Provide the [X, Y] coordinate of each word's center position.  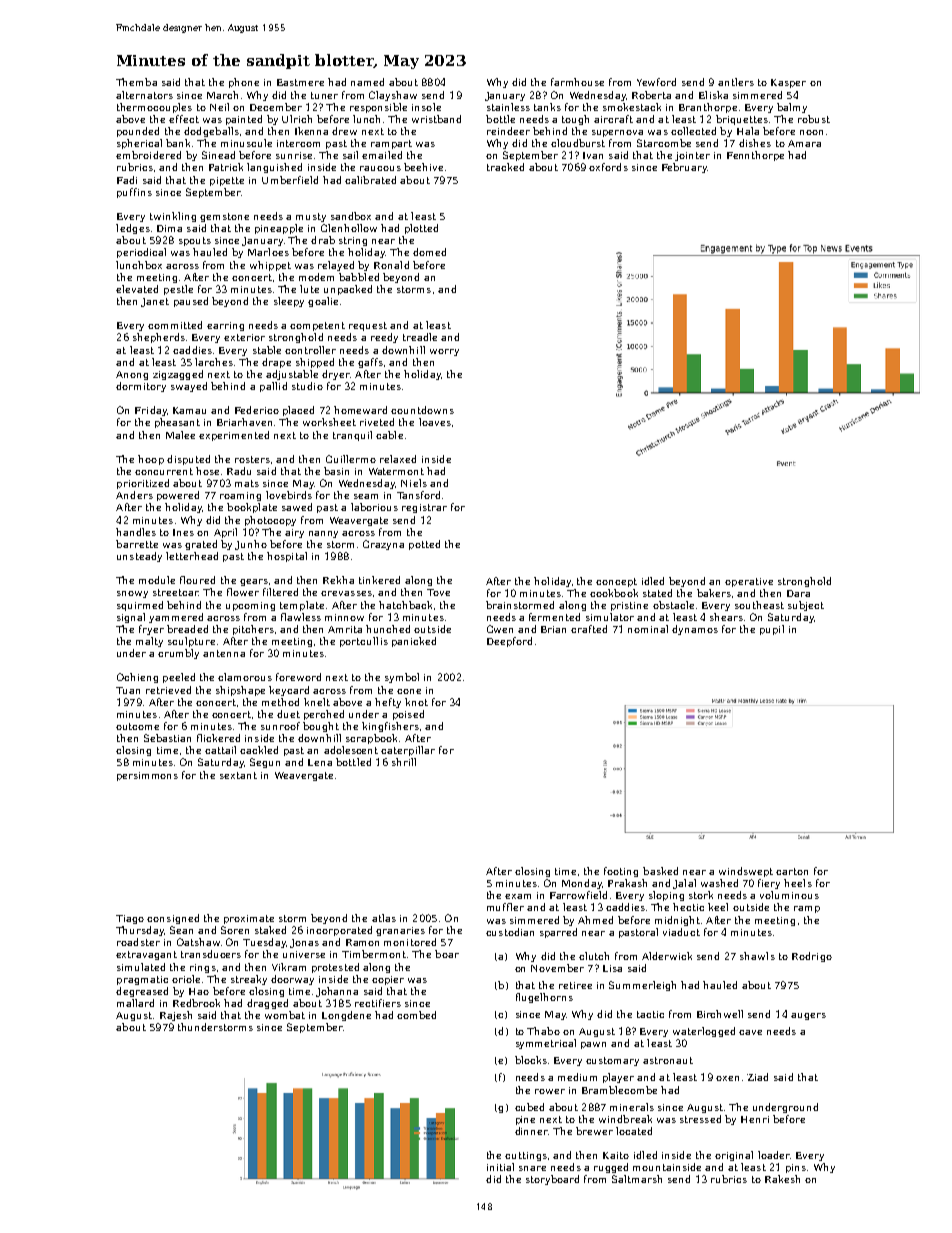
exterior [244, 337]
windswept [746, 872]
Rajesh [176, 1016]
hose [207, 471]
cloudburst [578, 143]
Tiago [130, 919]
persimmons [147, 776]
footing [621, 872]
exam [518, 896]
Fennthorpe [755, 156]
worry [444, 352]
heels [798, 883]
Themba [136, 82]
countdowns [422, 410]
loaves [435, 422]
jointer [692, 156]
